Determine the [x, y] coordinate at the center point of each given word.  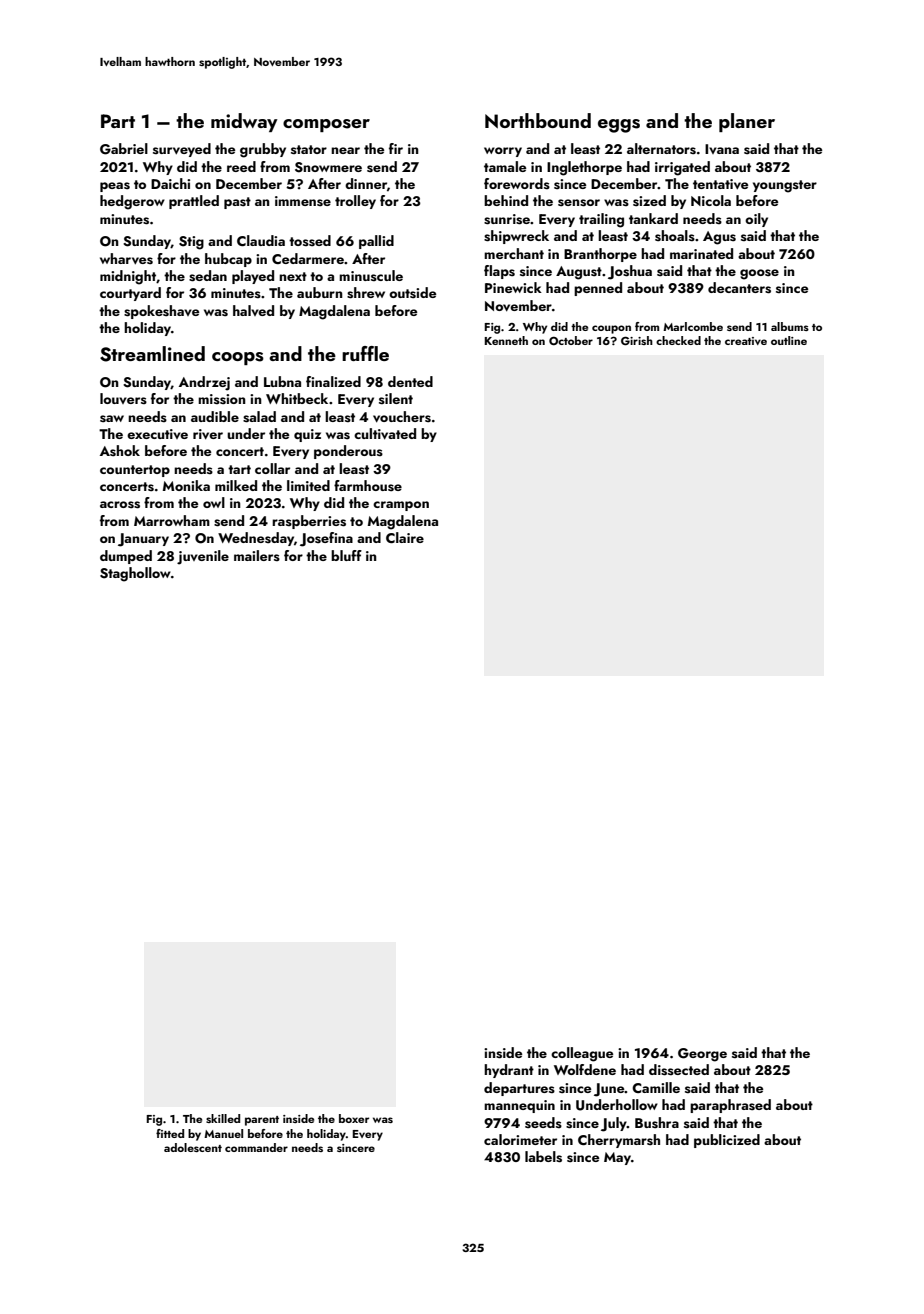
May [617, 1158]
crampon [401, 506]
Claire [405, 537]
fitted [170, 1133]
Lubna [282, 381]
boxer [354, 1118]
